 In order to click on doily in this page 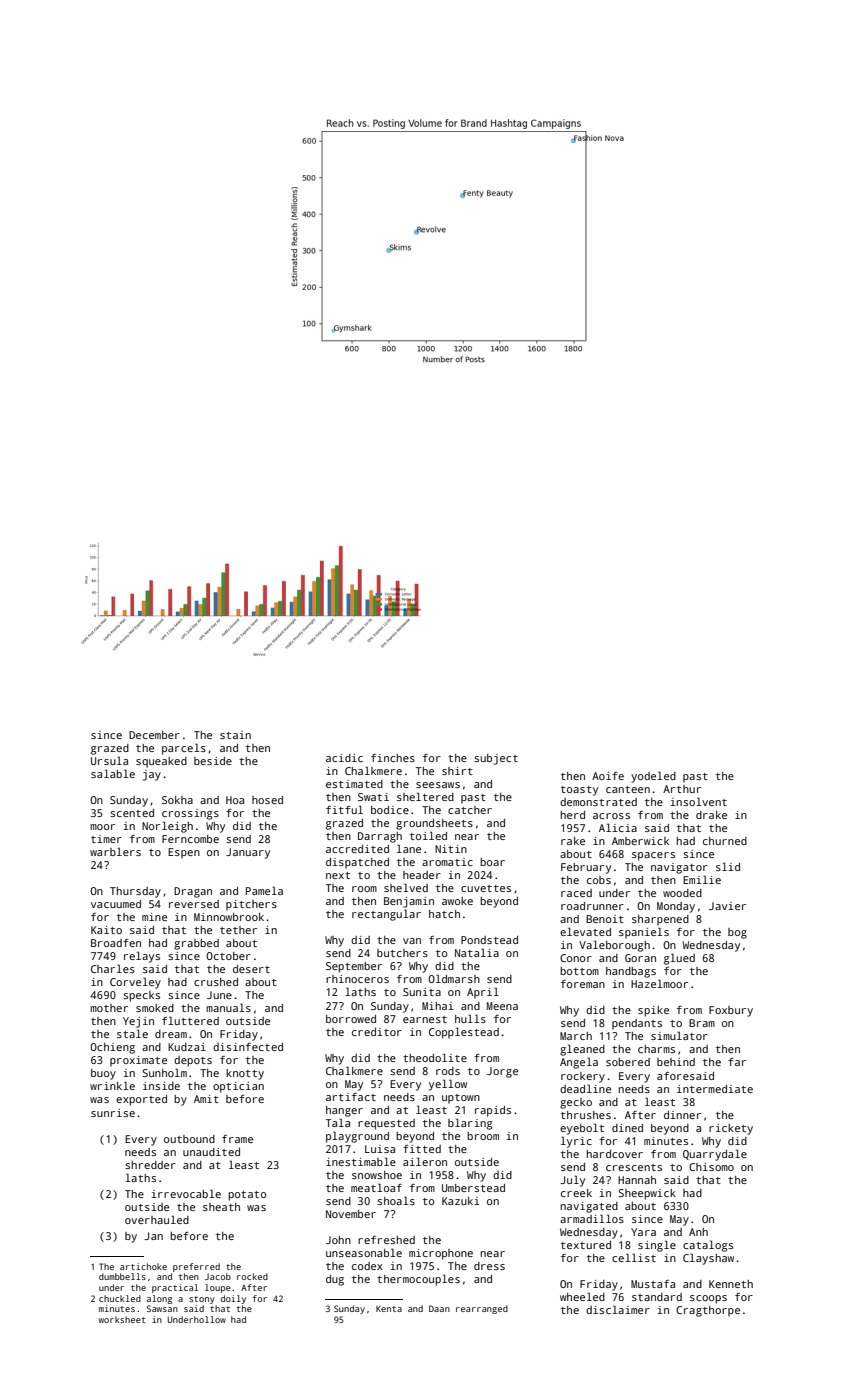, I will do `click(233, 1299)`.
